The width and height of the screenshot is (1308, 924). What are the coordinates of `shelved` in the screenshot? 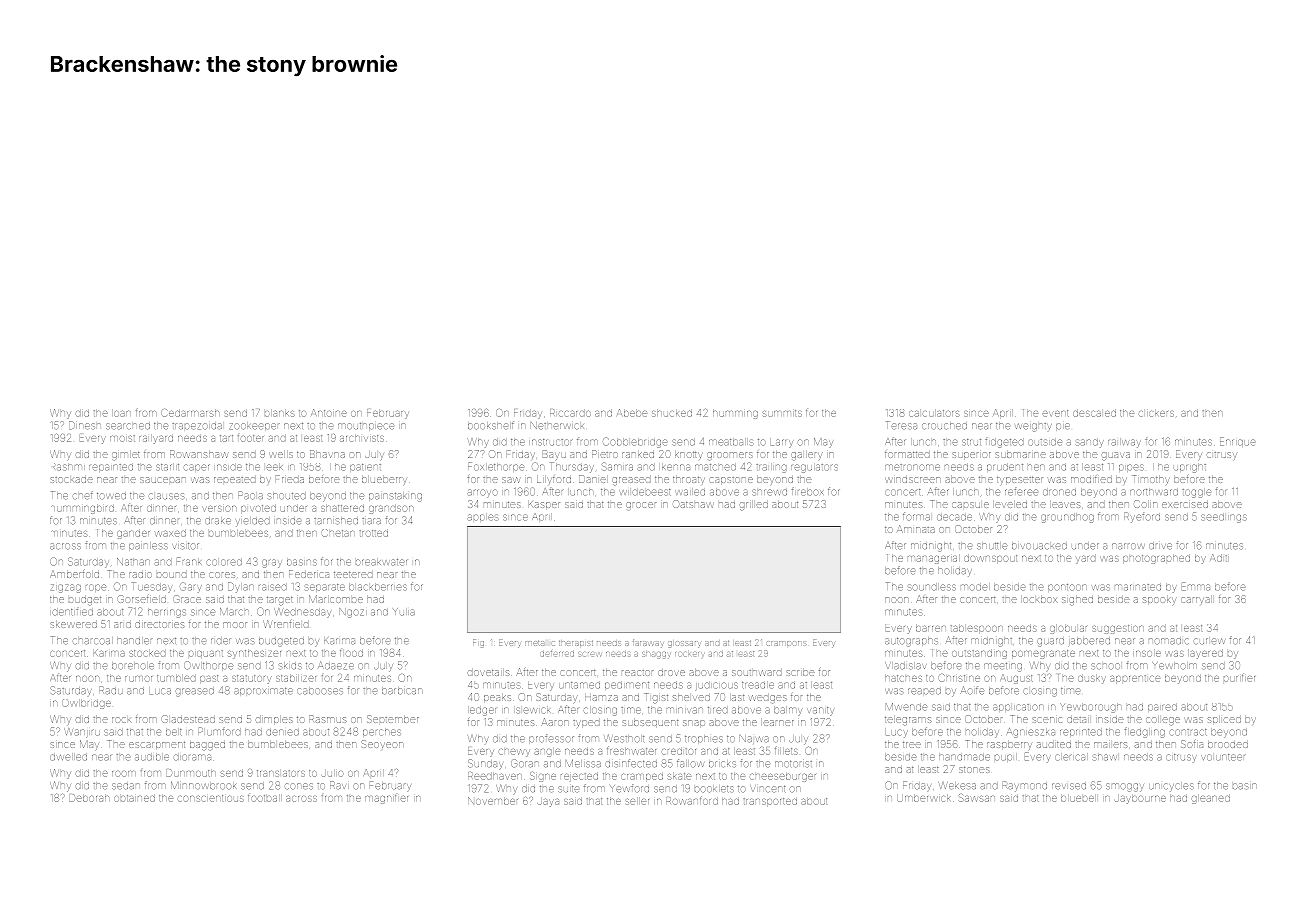 It's located at (691, 697).
